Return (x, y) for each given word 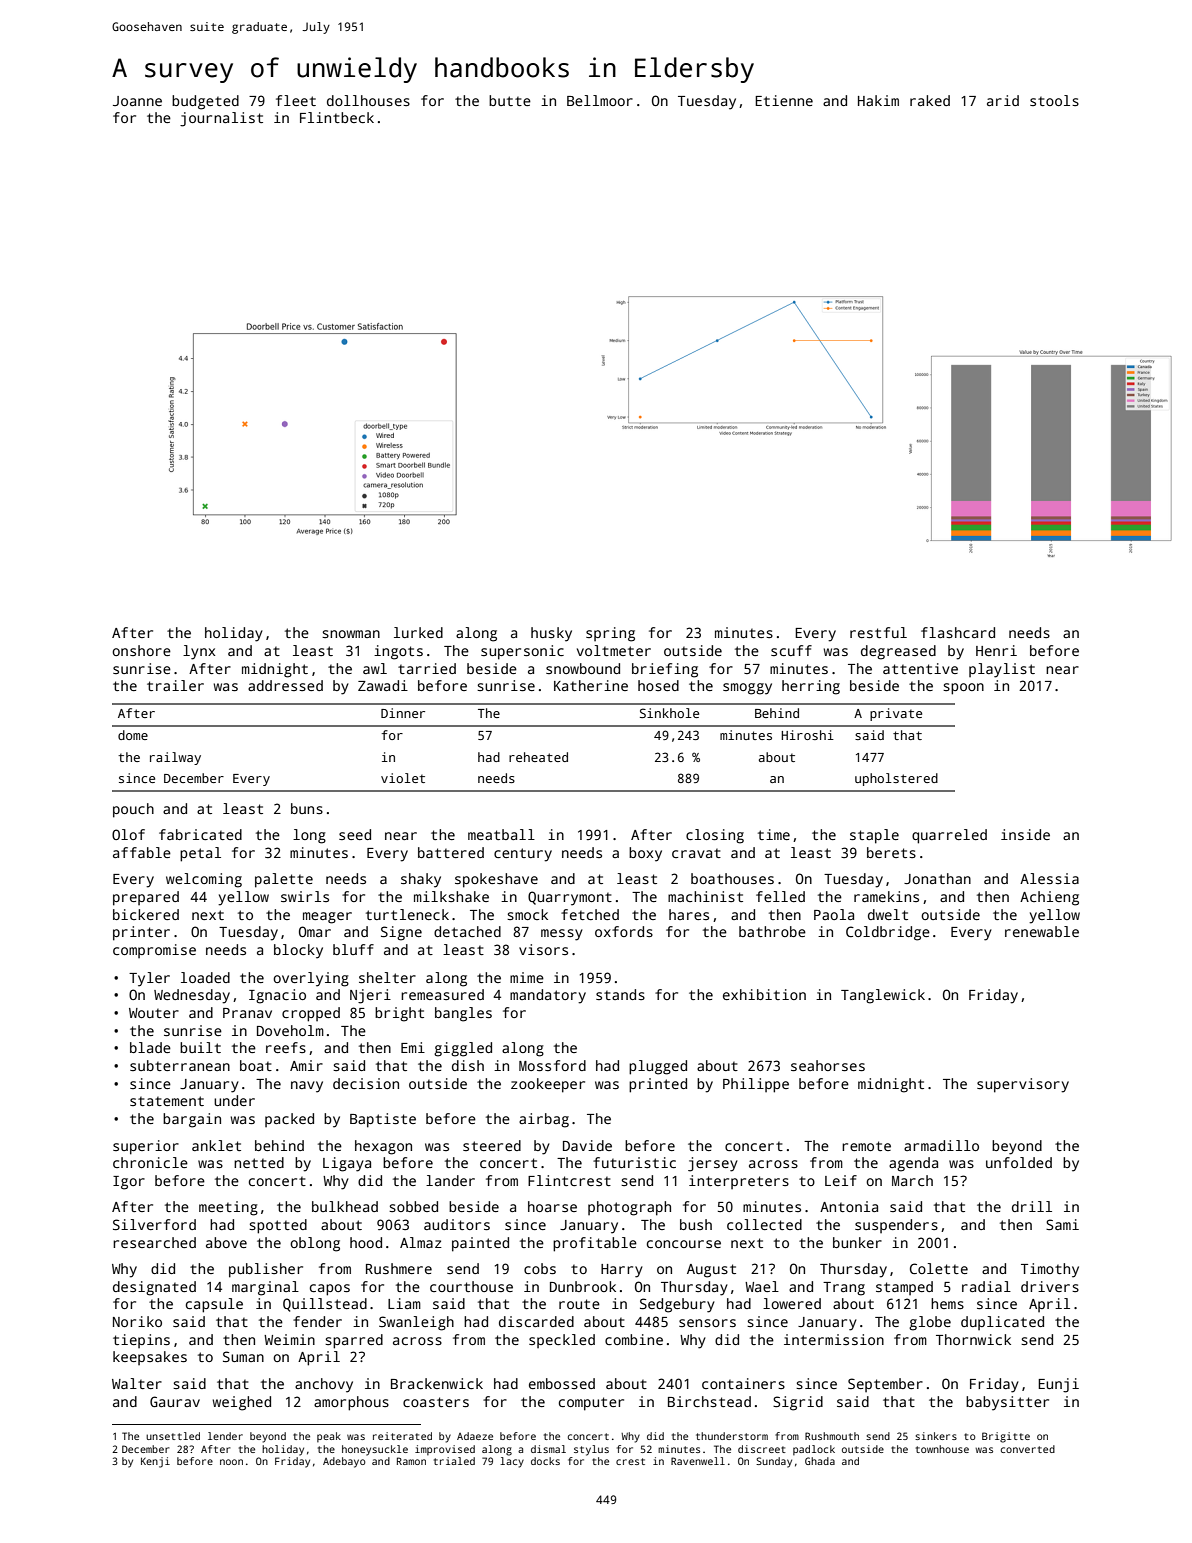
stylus (591, 1450)
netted (259, 1162)
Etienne (784, 100)
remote (866, 1146)
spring (610, 634)
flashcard (958, 632)
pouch (133, 810)
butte (510, 100)
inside (1025, 834)
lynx (199, 652)
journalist (221, 119)
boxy (645, 854)
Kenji (155, 1462)
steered (492, 1145)
